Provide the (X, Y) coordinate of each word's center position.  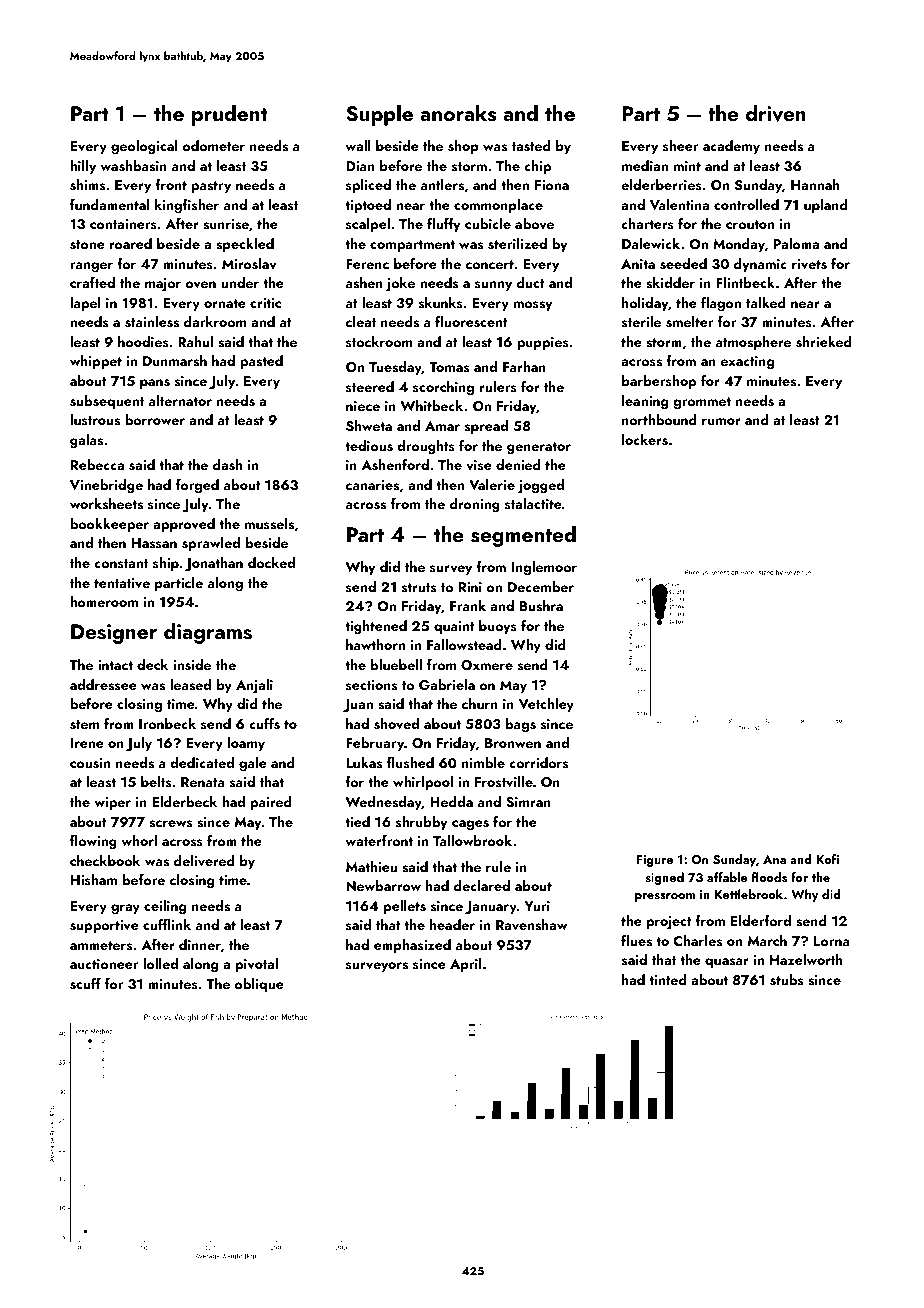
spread (486, 427)
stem (84, 725)
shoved (396, 724)
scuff (85, 984)
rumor (721, 421)
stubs (786, 980)
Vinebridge (106, 486)
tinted (668, 979)
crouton (750, 224)
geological (144, 147)
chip (537, 167)
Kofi (827, 859)
